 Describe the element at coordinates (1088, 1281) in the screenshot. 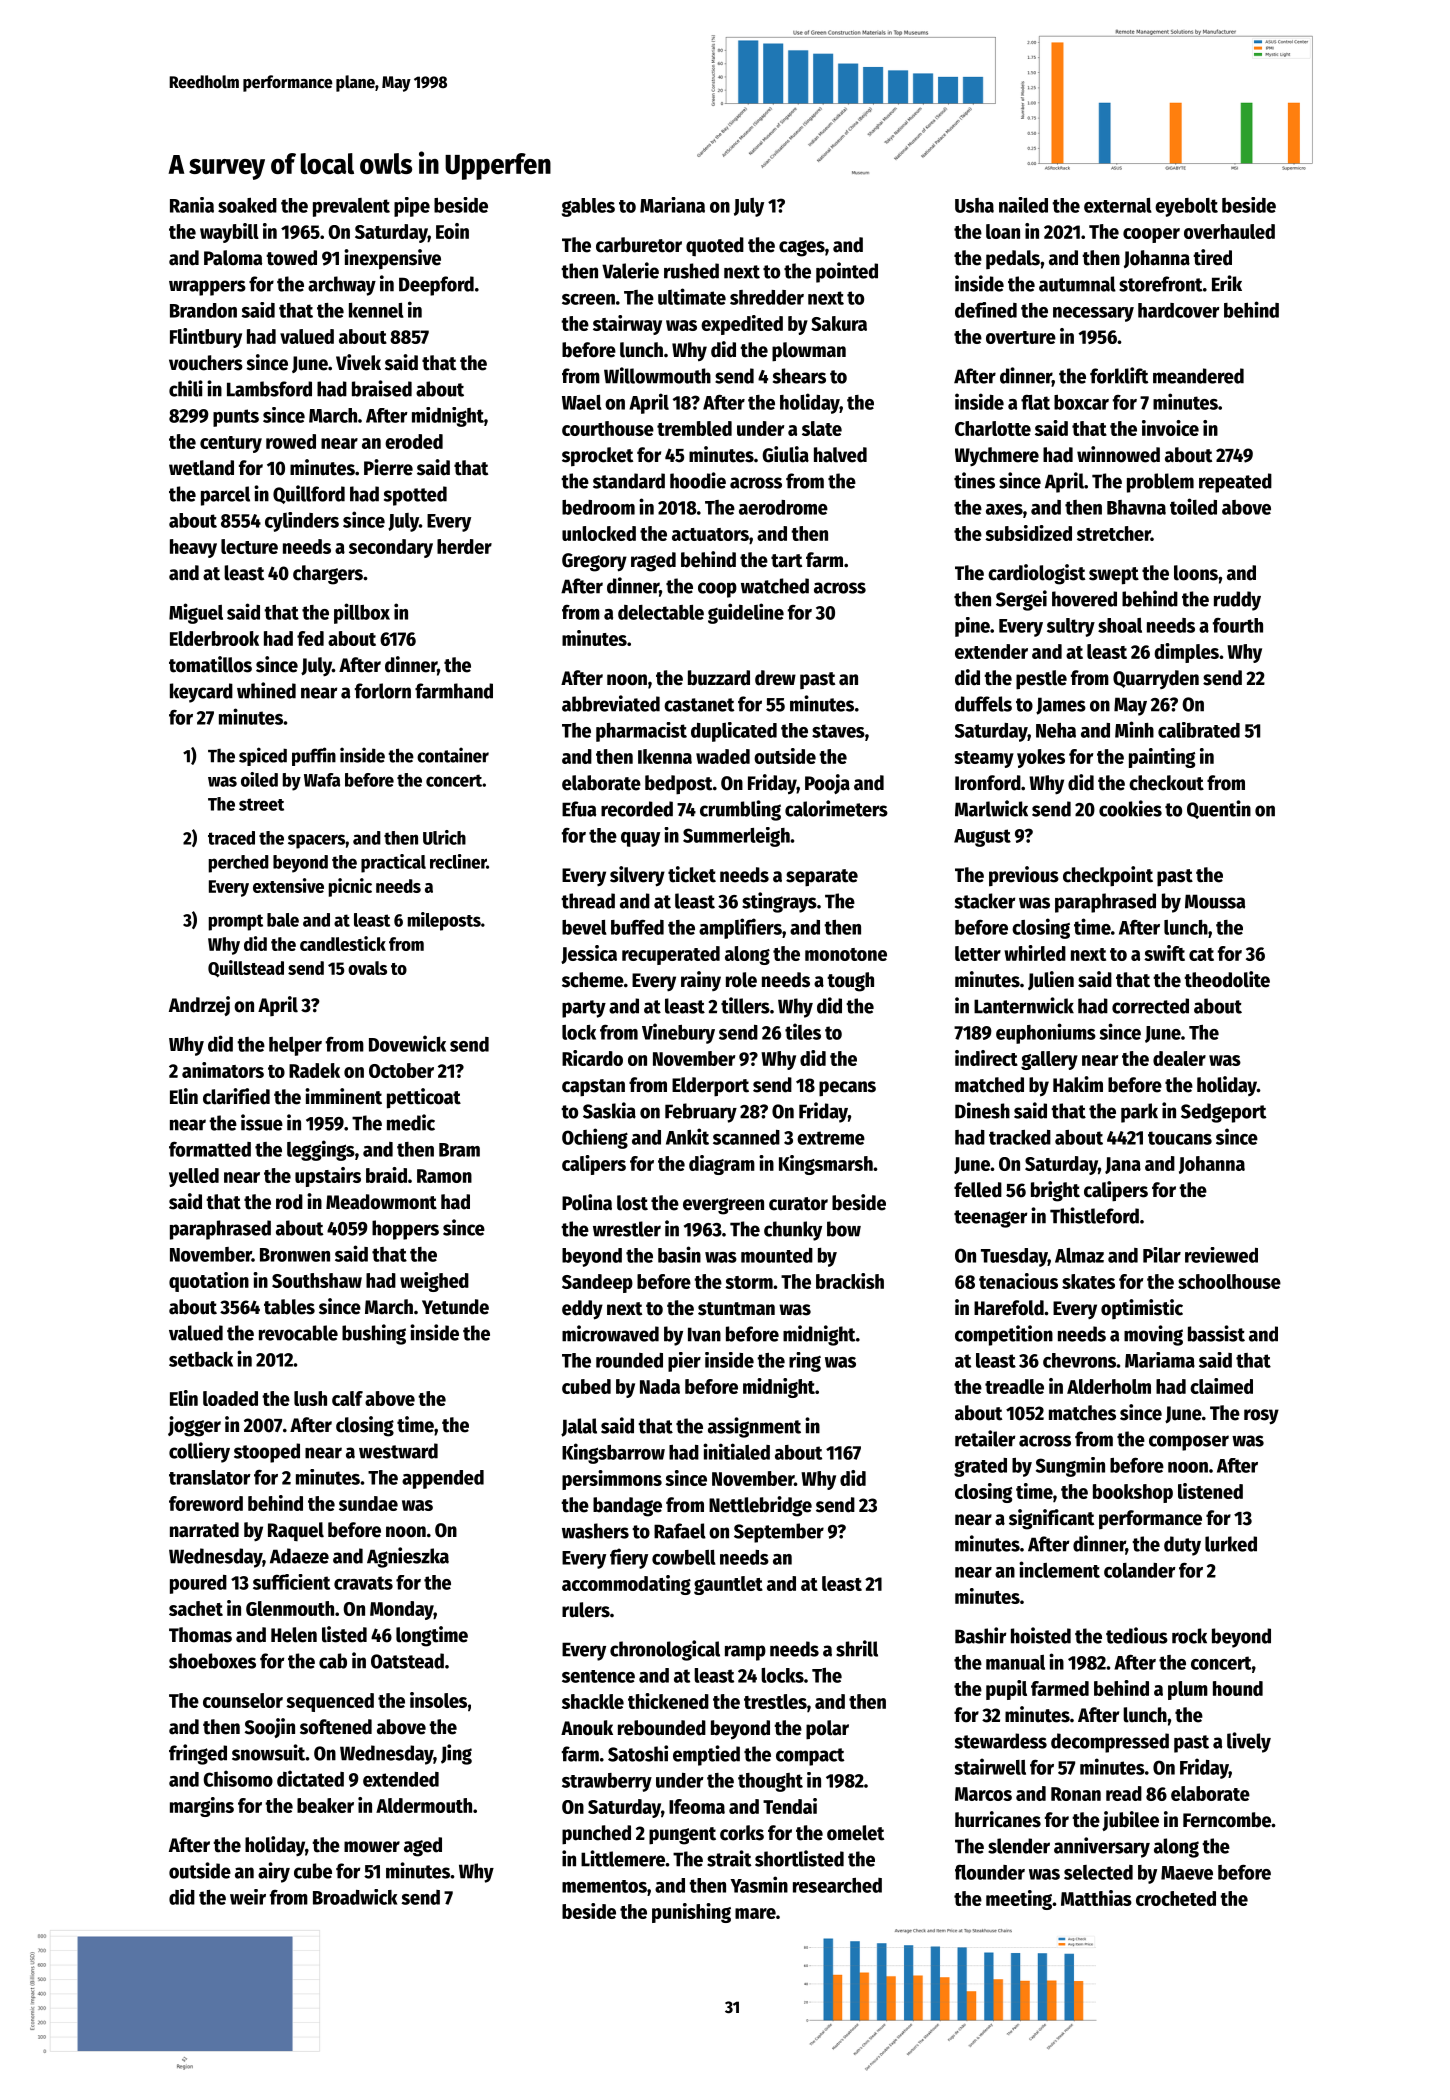

I see `skates` at that location.
